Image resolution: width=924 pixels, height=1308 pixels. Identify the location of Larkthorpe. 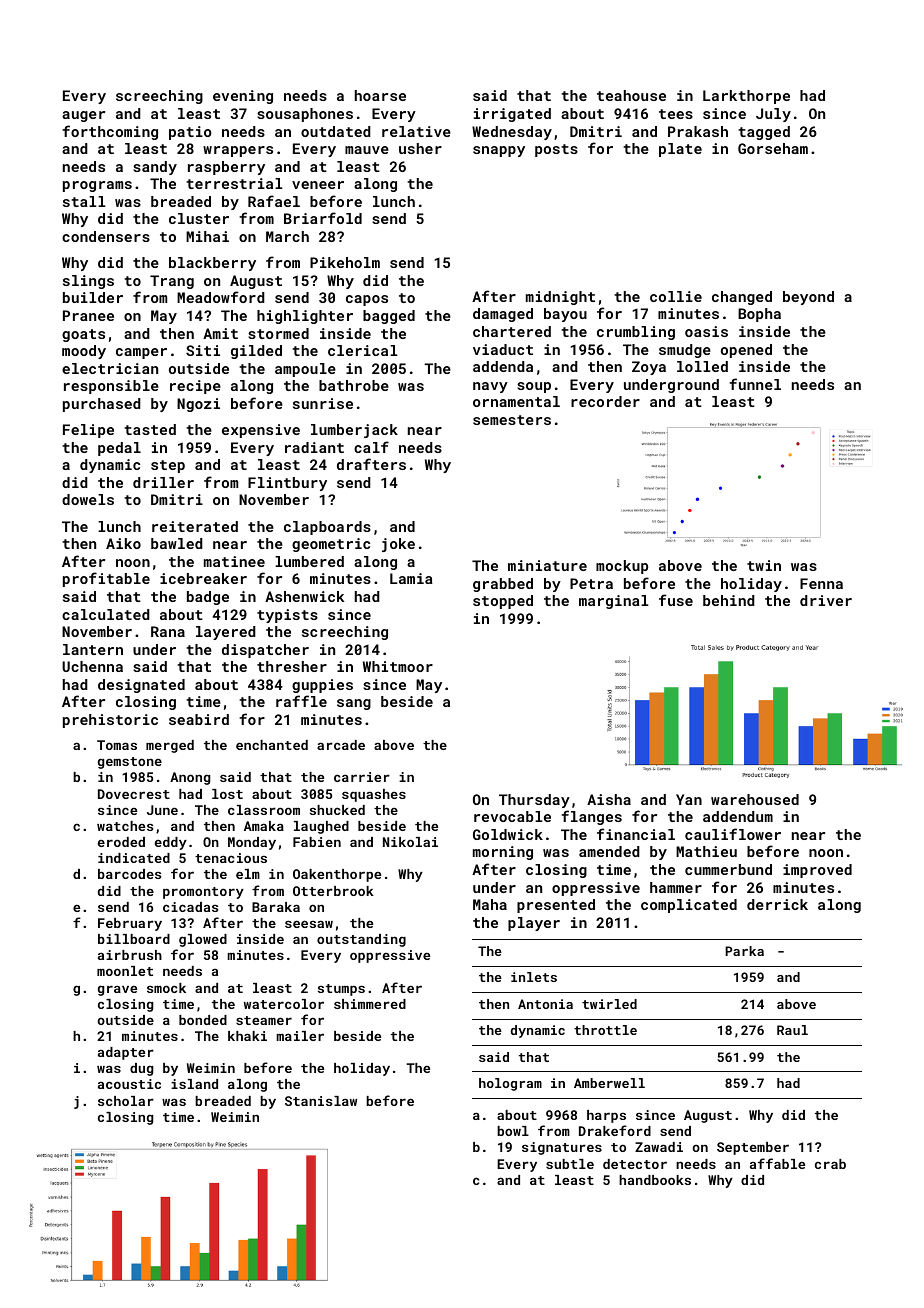
(746, 97).
